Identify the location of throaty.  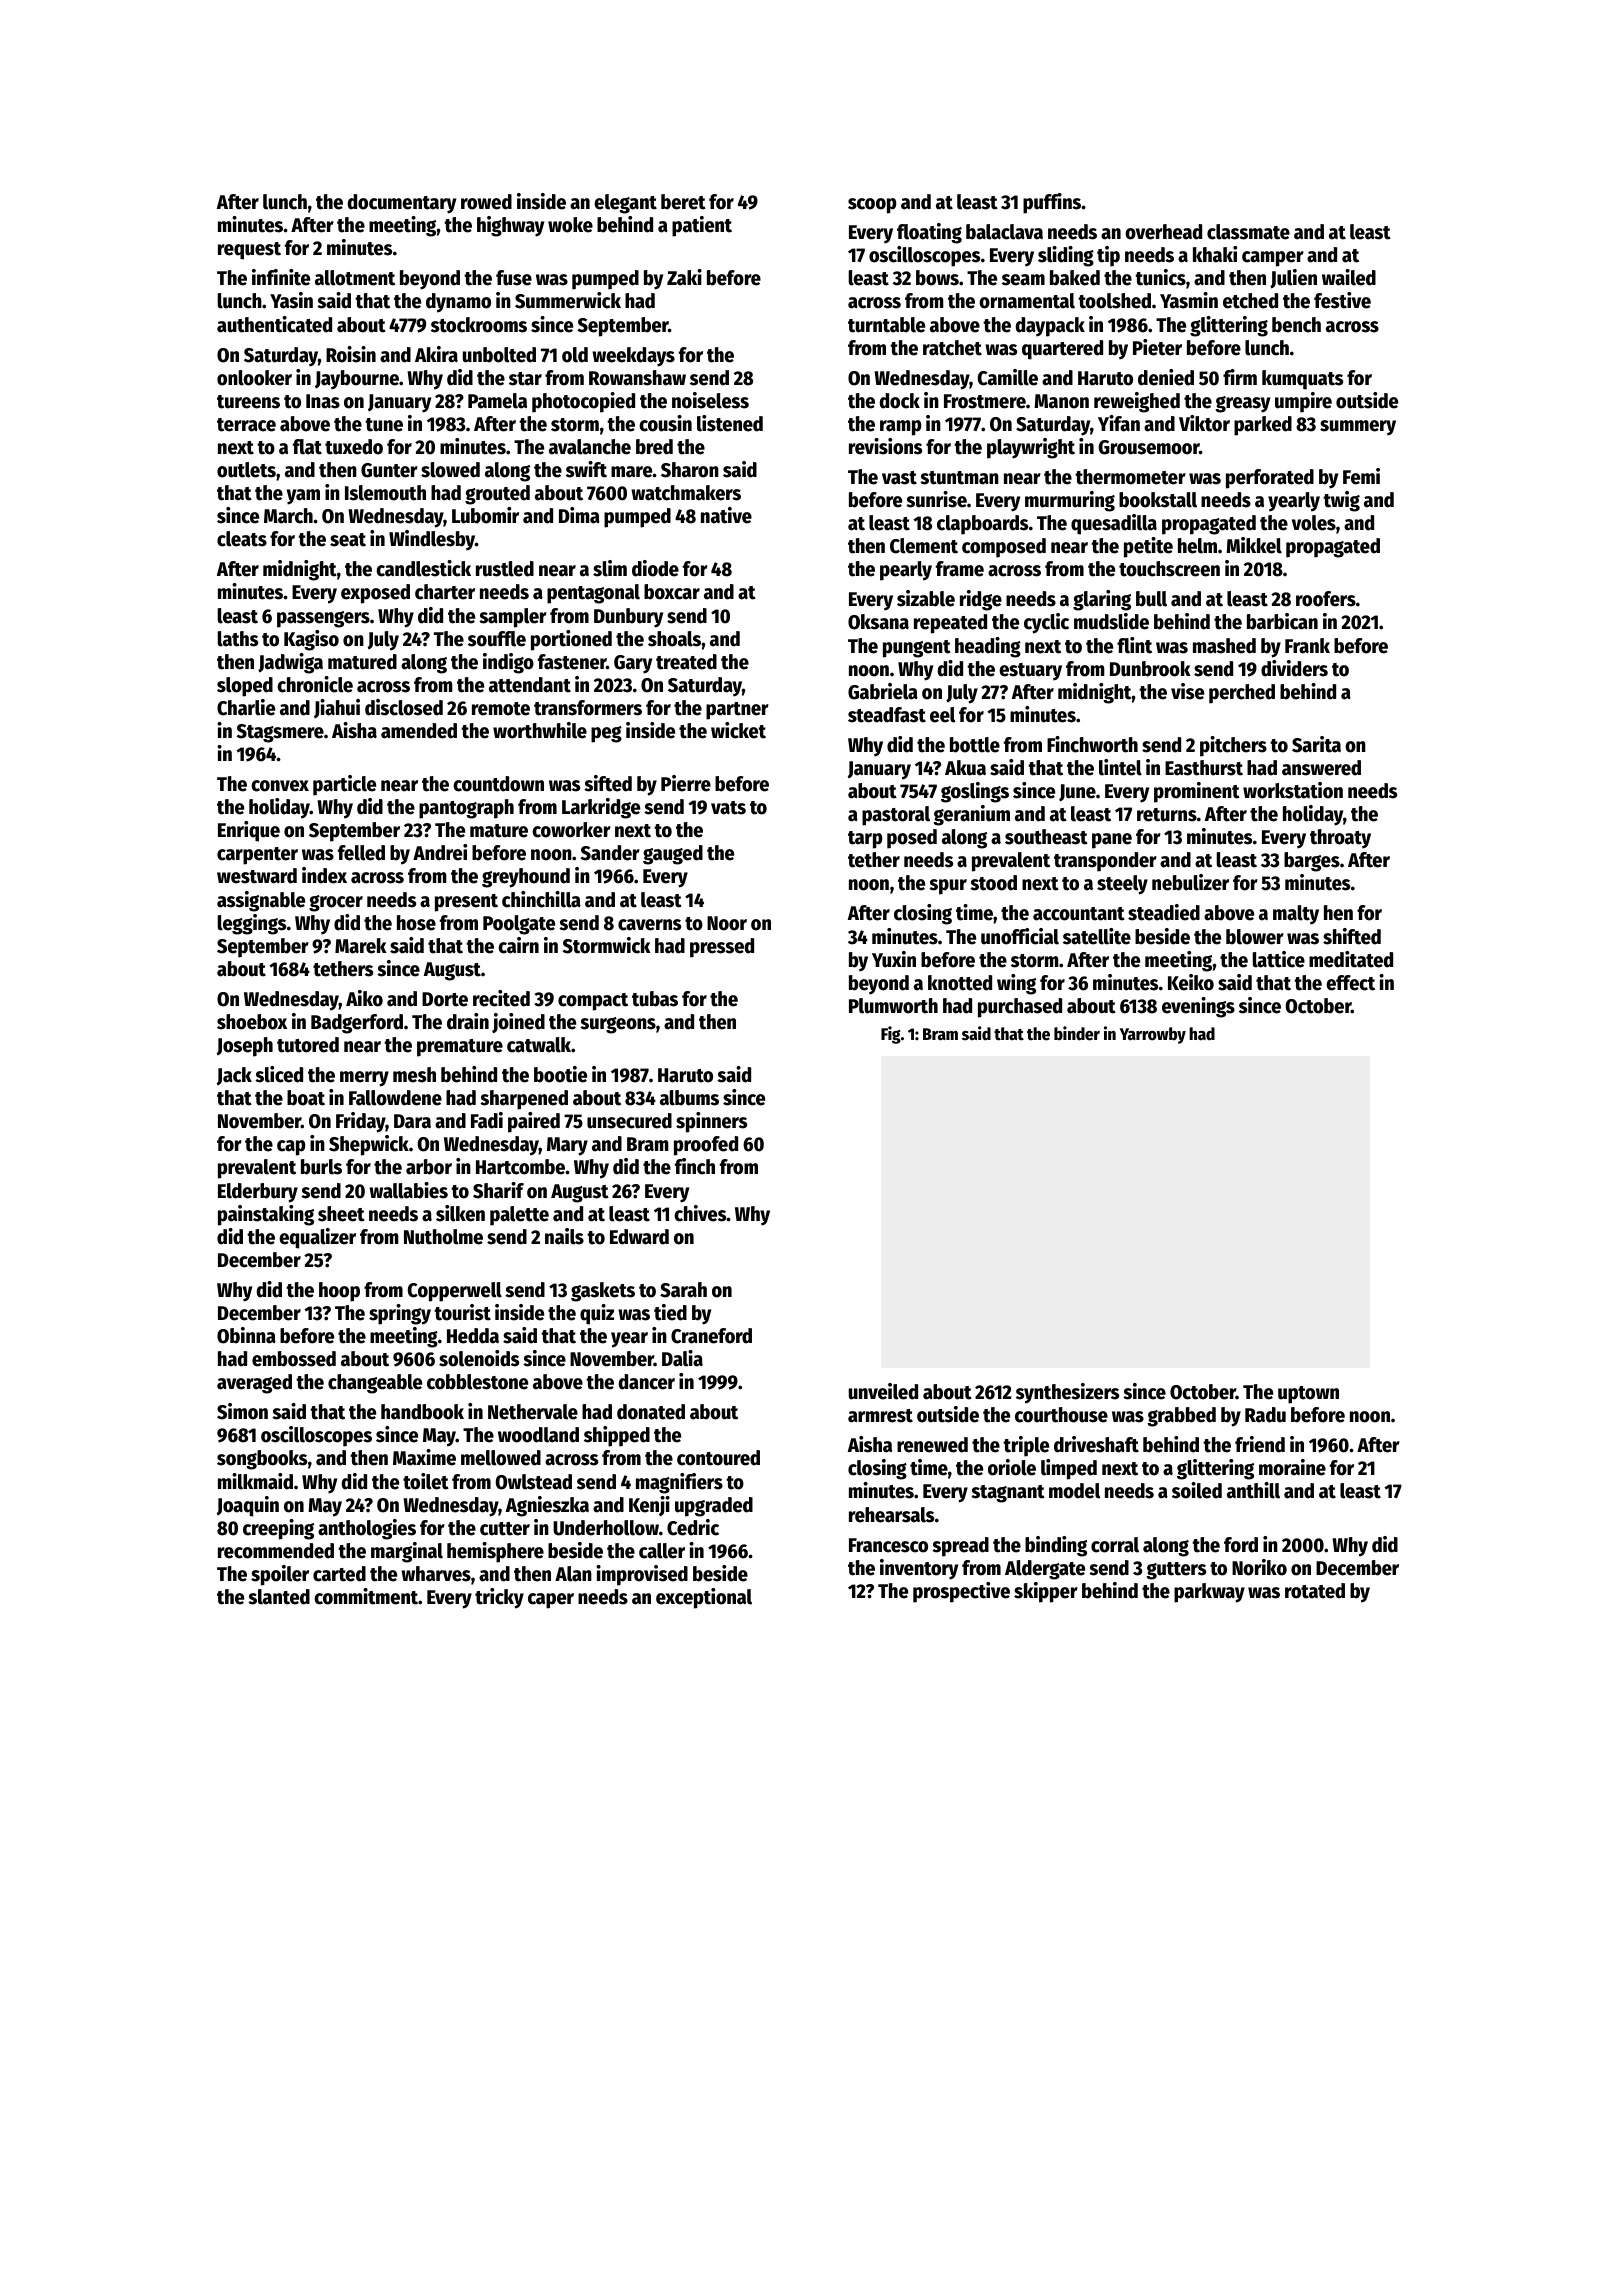
(1340, 839).
